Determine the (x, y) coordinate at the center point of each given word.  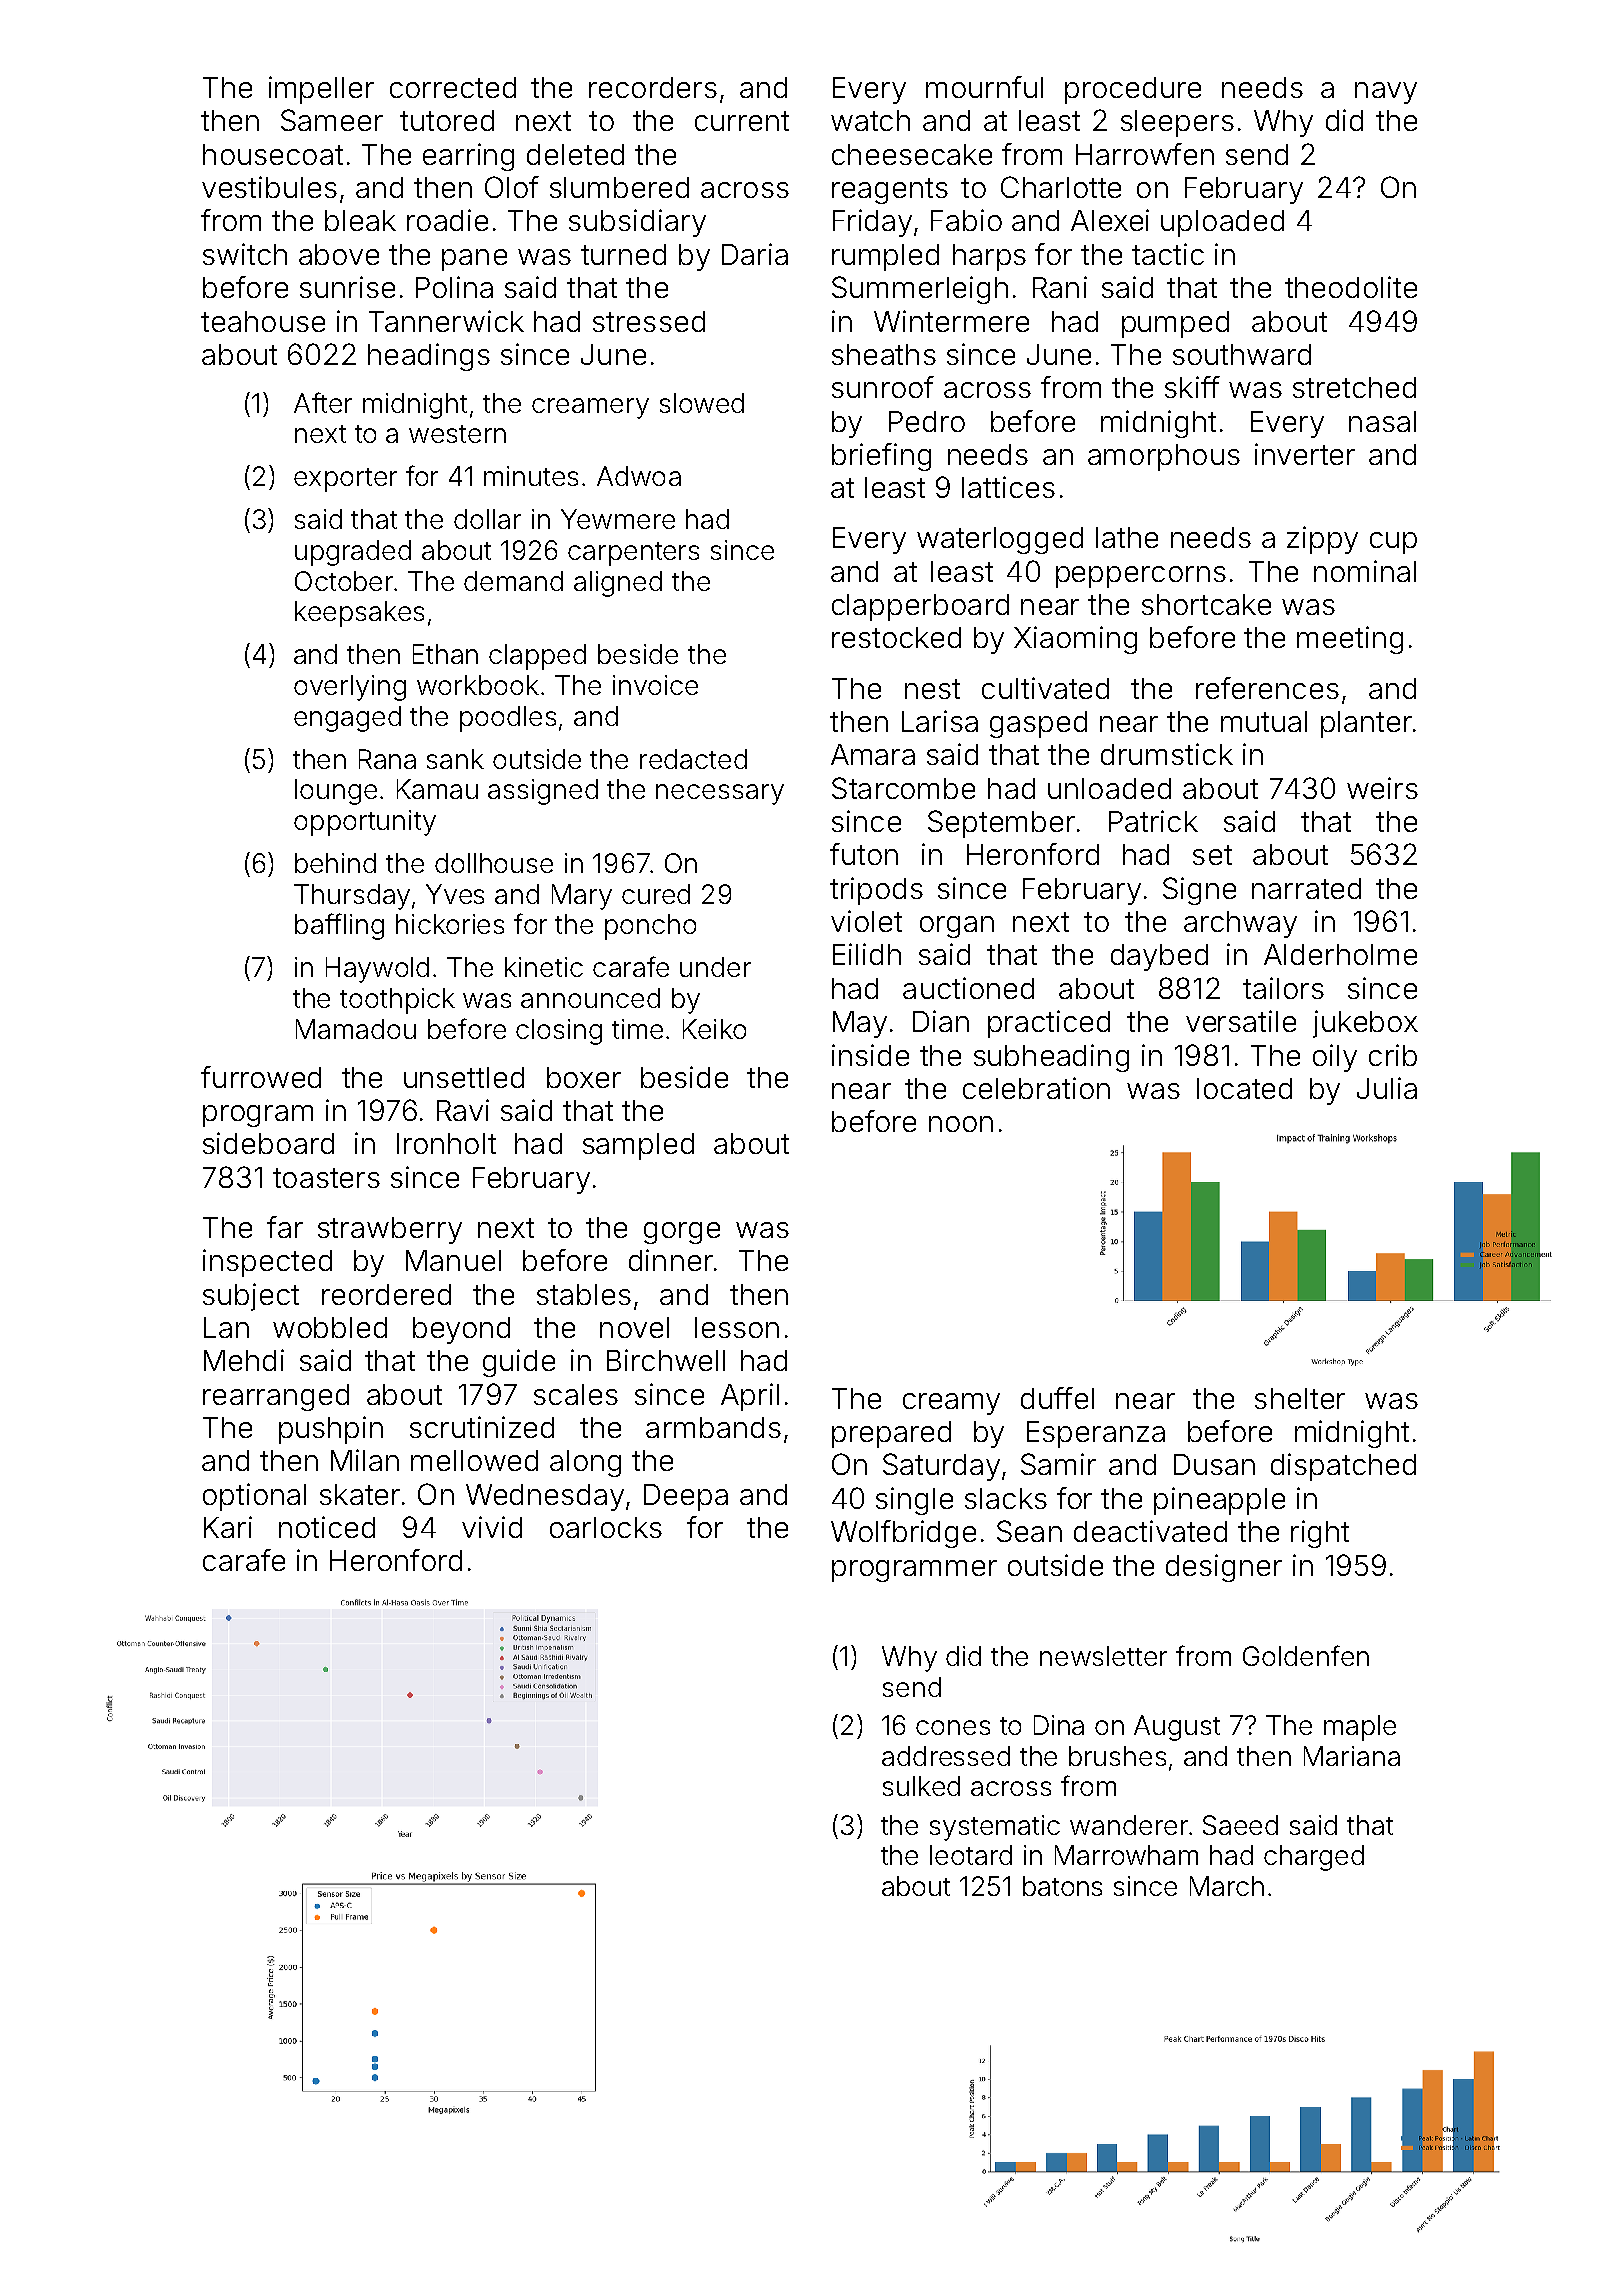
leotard (971, 1855)
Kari (228, 1527)
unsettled (464, 1077)
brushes (1117, 1756)
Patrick (1153, 821)
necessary (720, 794)
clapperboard (920, 607)
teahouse (263, 321)
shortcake (1206, 604)
